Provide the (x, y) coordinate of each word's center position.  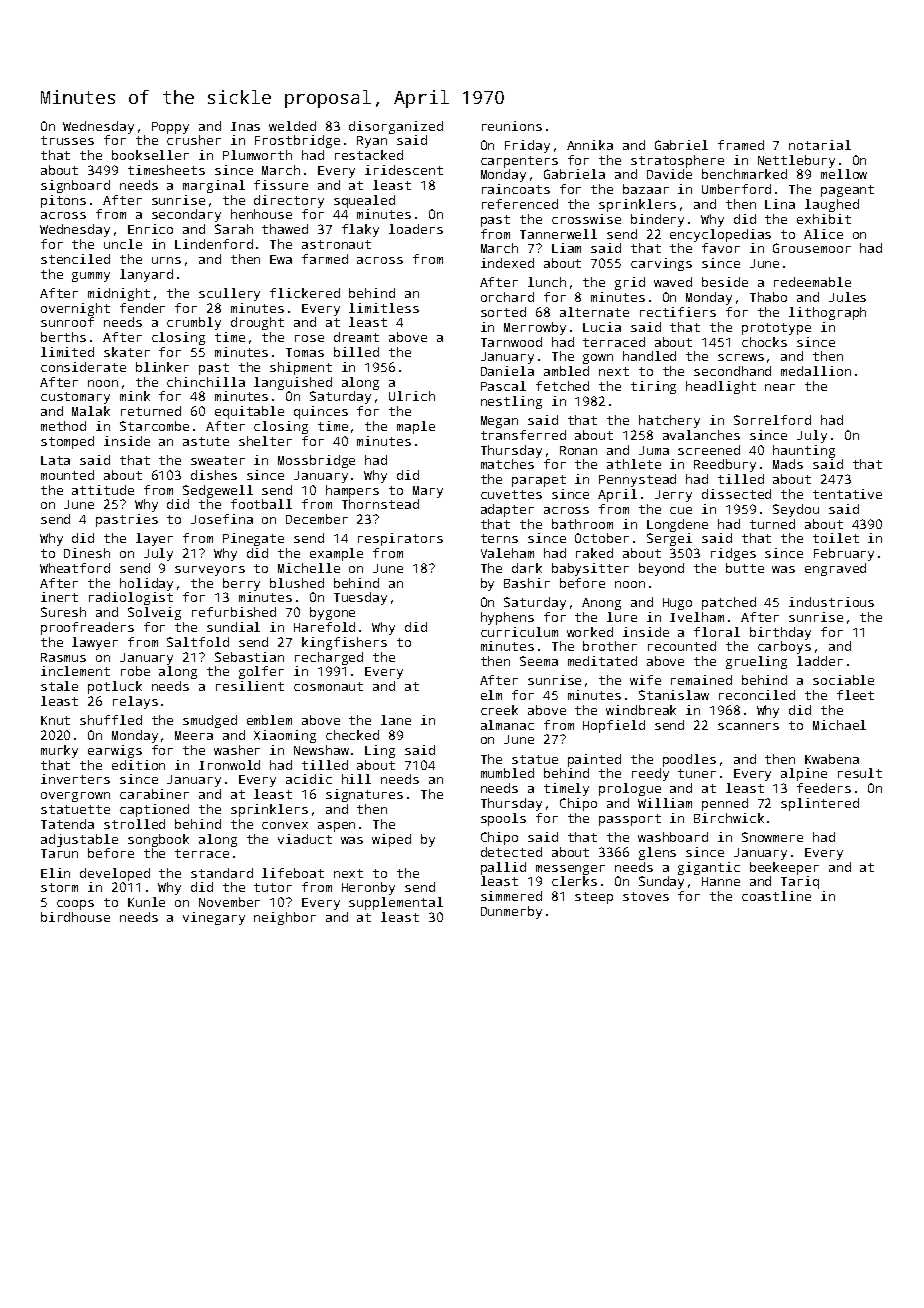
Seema (539, 661)
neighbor (285, 918)
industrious (831, 602)
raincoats (516, 189)
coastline (776, 896)
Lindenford (214, 244)
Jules (847, 297)
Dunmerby (511, 912)
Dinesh (87, 553)
